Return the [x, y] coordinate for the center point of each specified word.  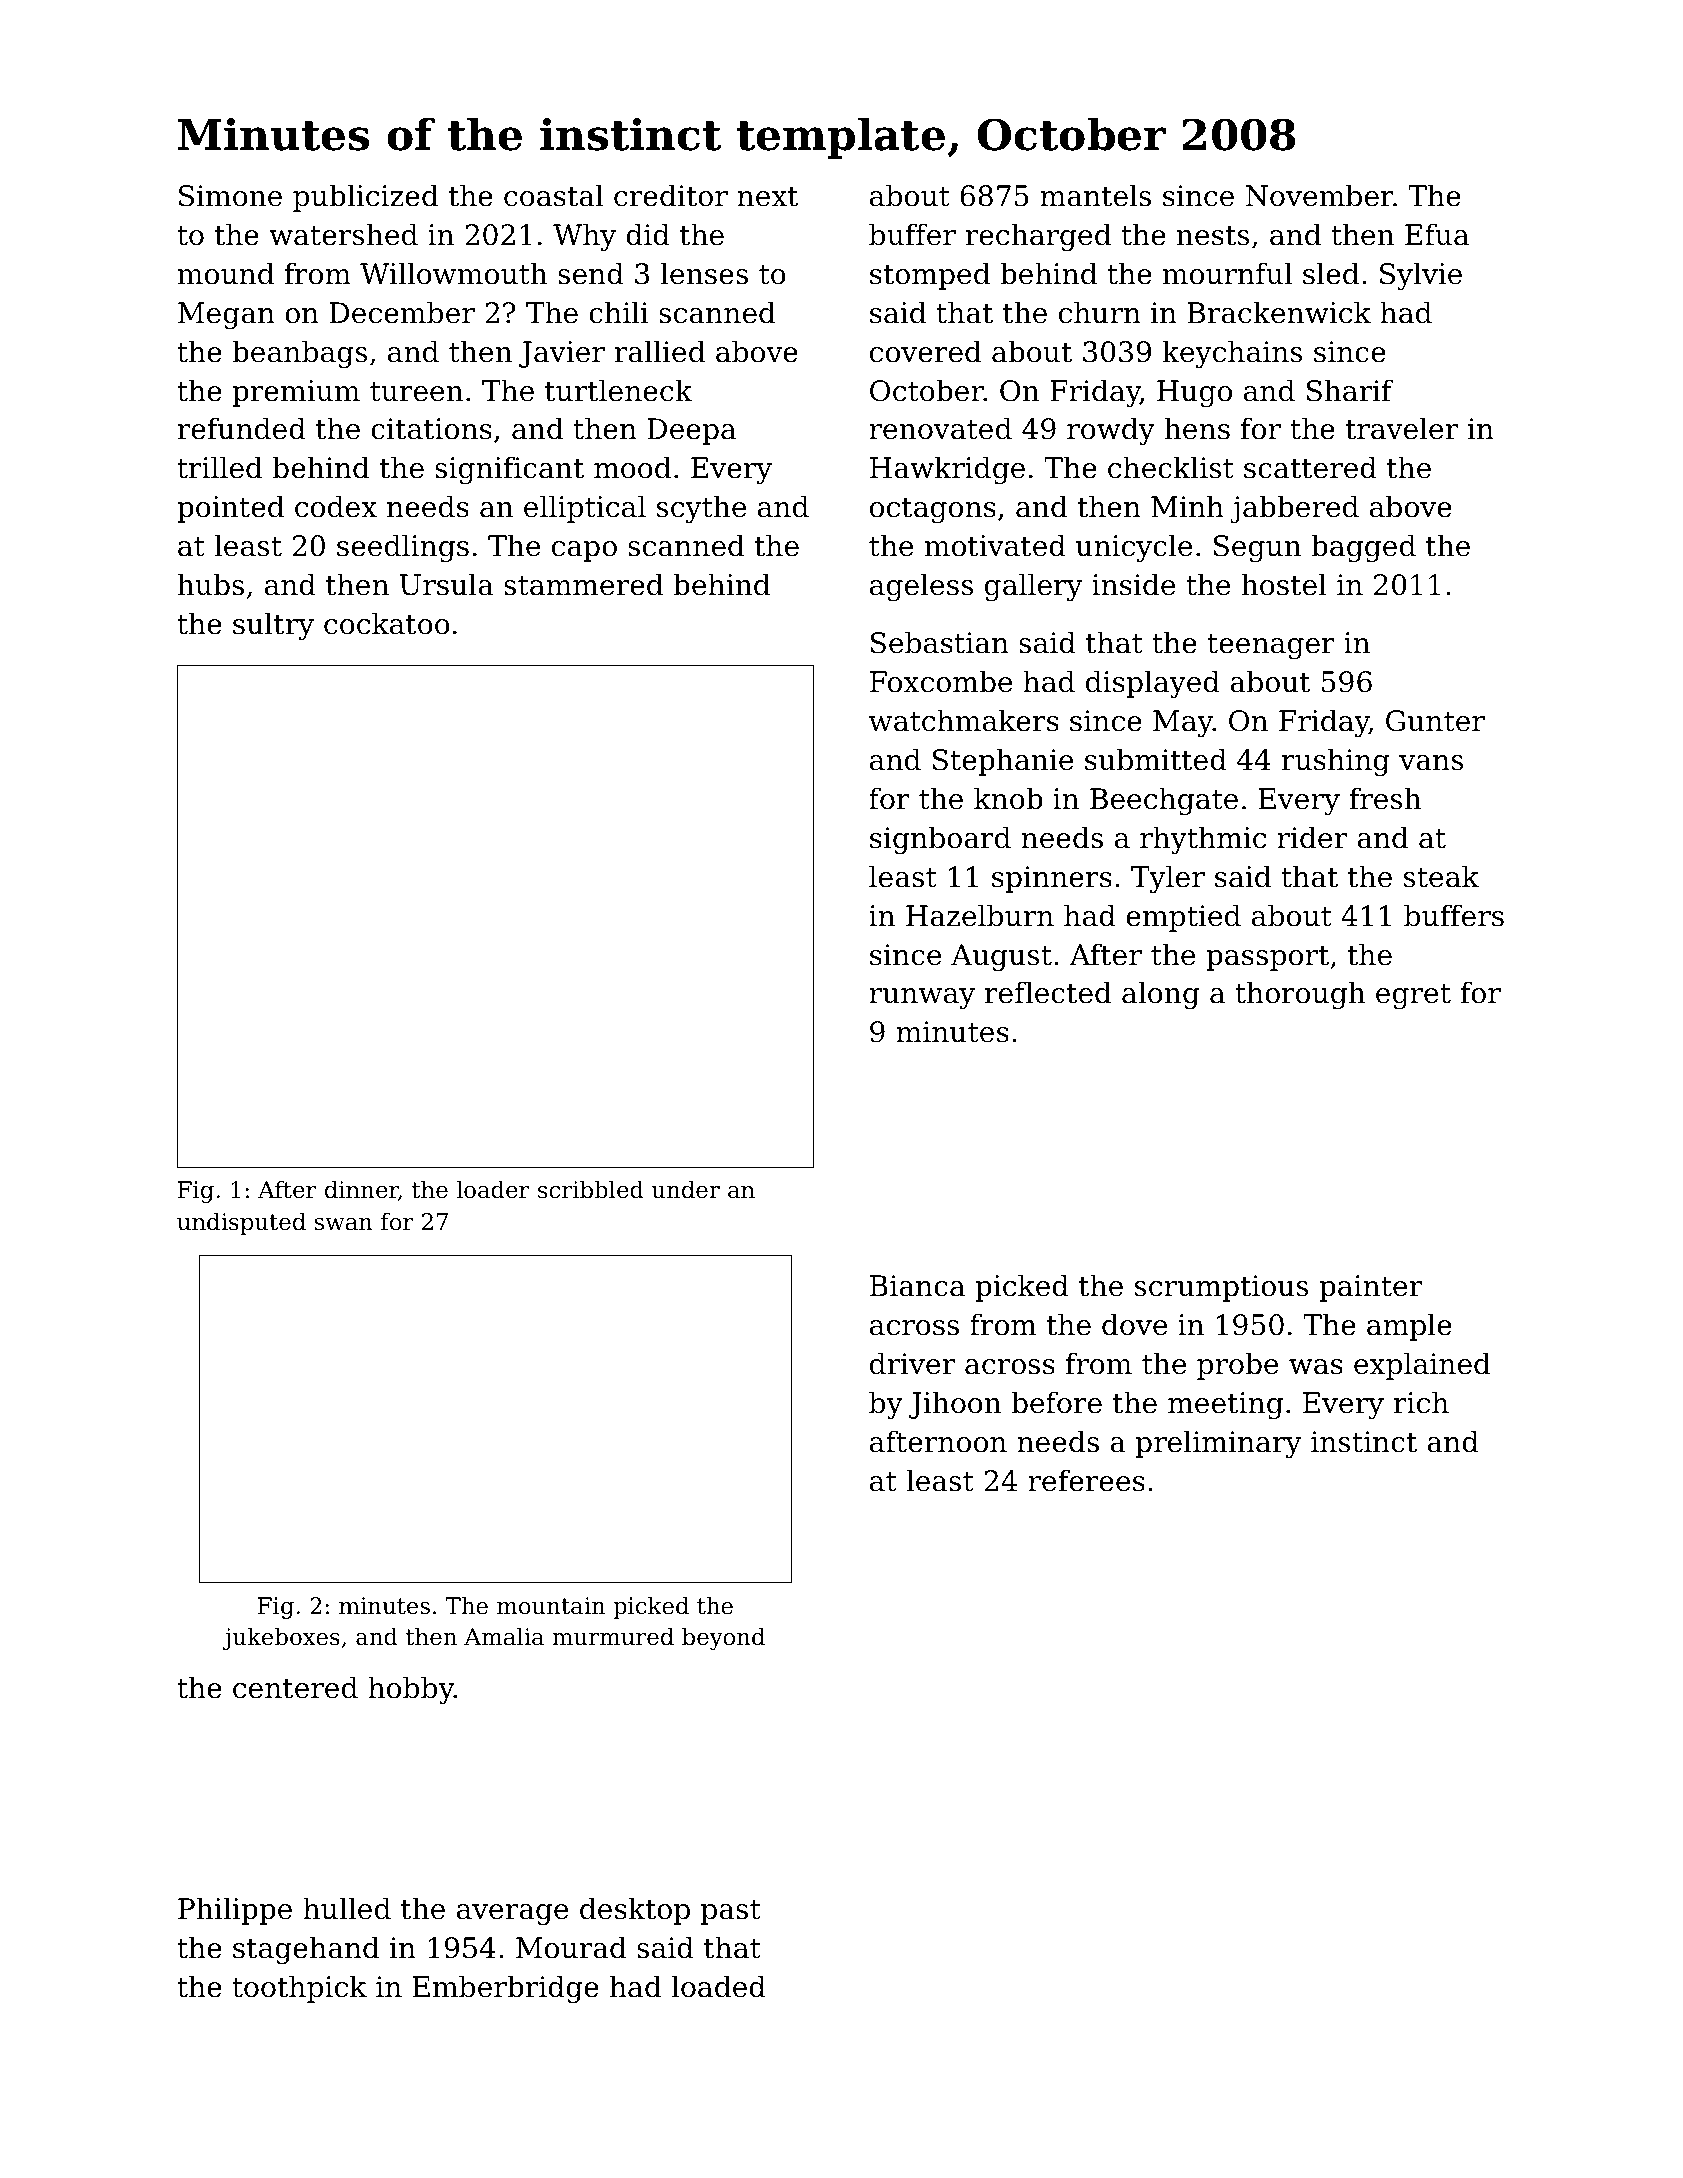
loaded [719, 1986]
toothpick [299, 1989]
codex [336, 506]
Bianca [917, 1286]
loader [493, 1189]
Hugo [1194, 394]
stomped [930, 276]
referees [1086, 1480]
